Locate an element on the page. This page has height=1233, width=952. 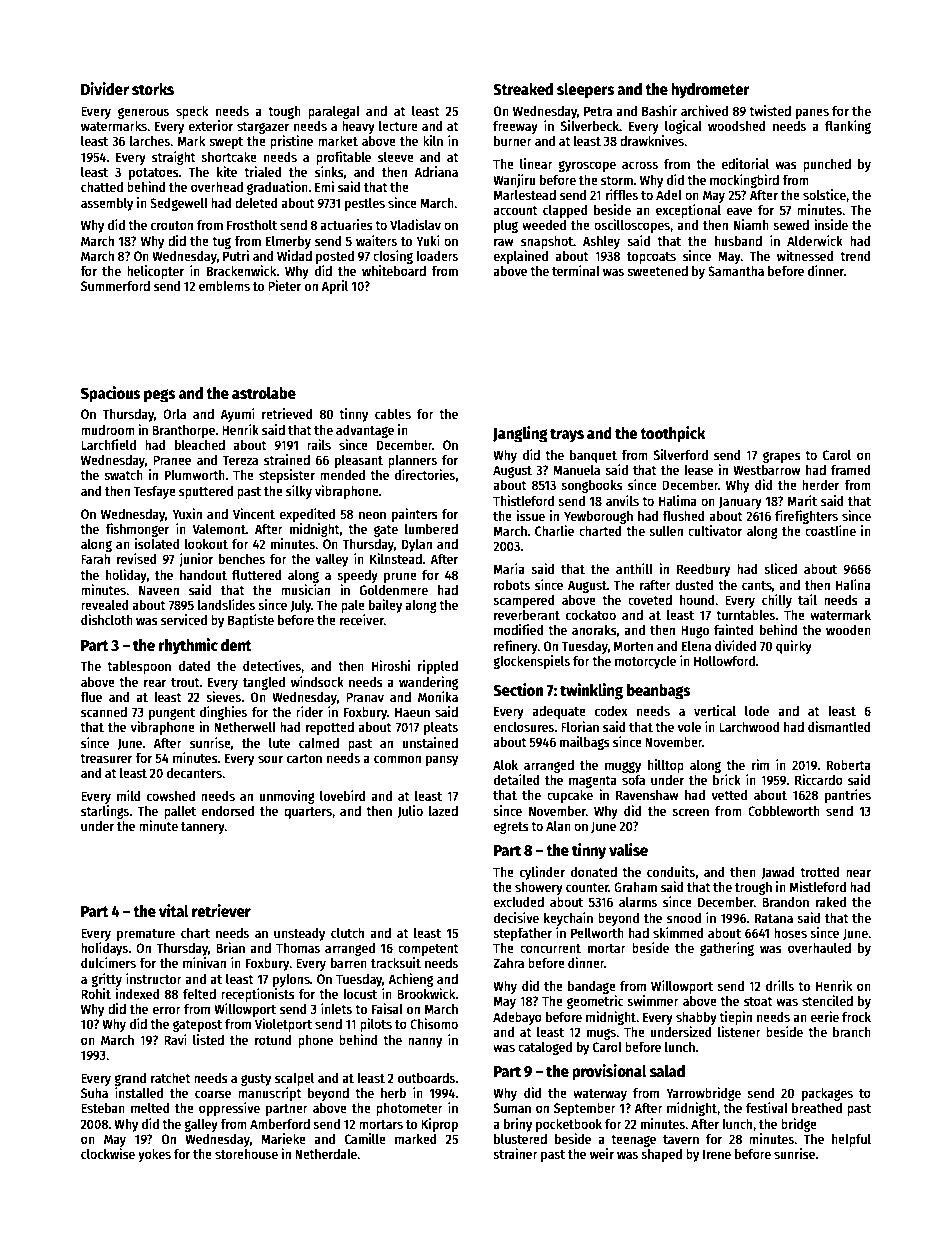
Alok is located at coordinates (505, 765).
